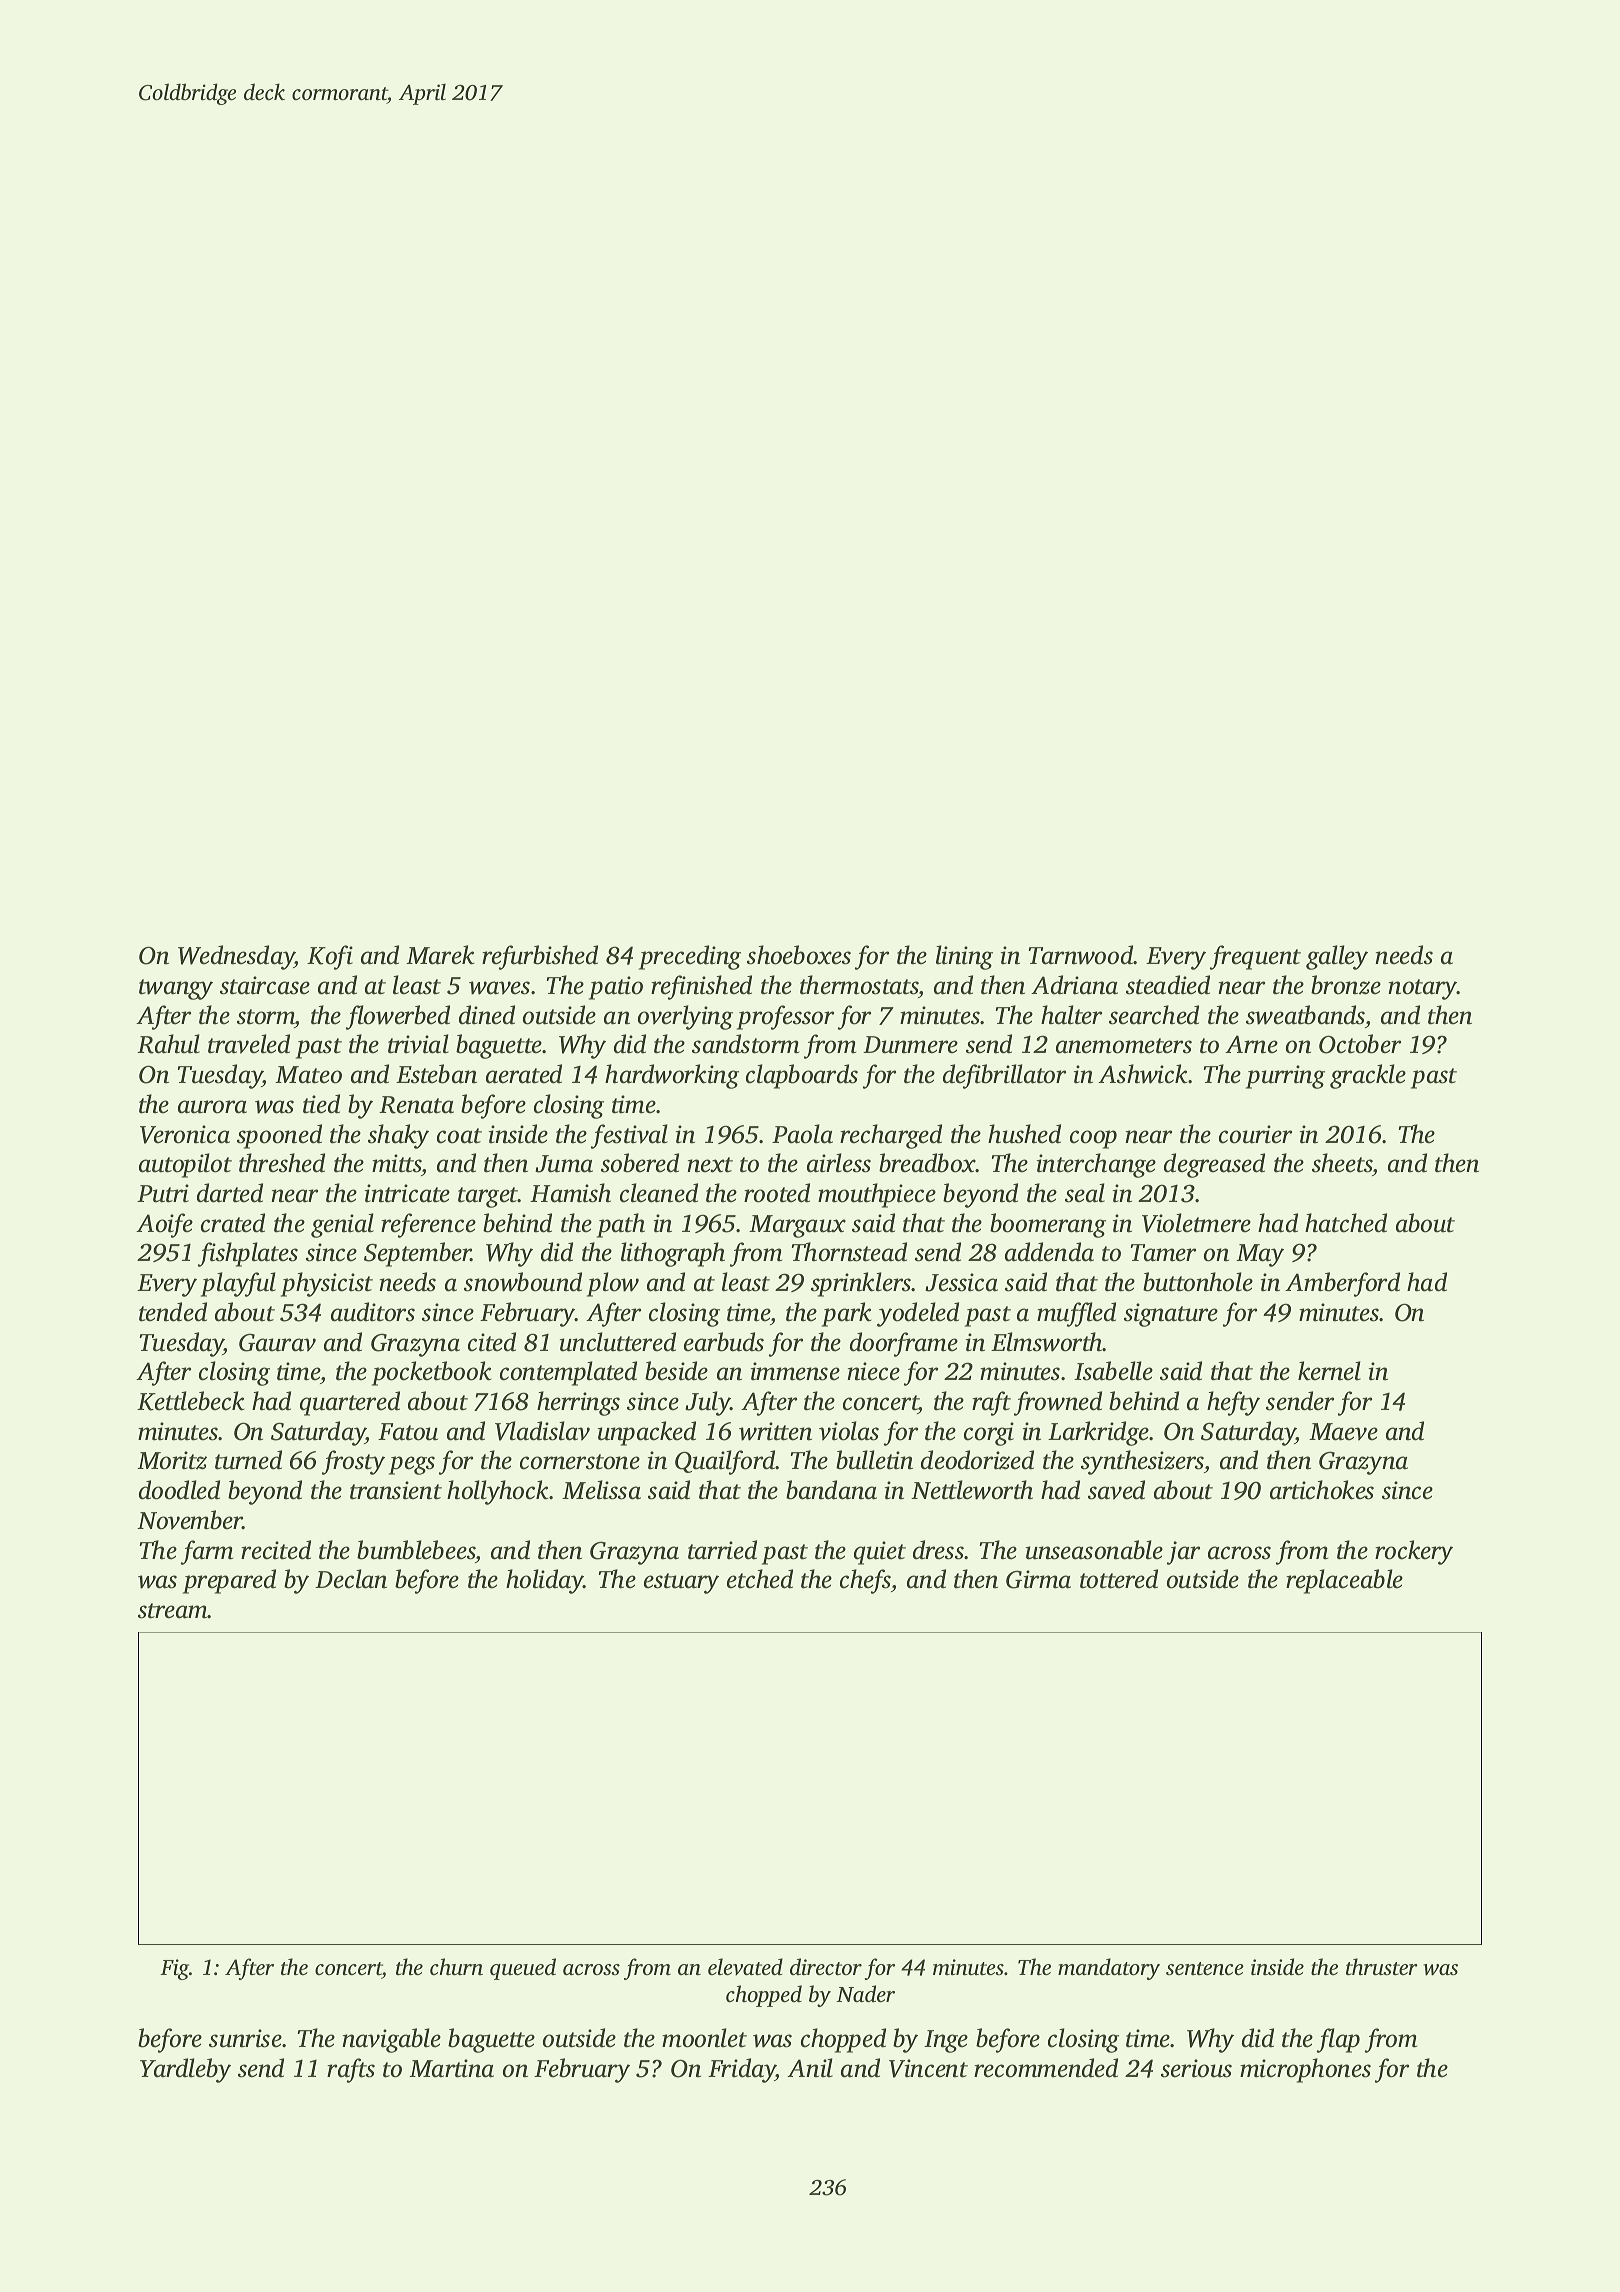 The height and width of the screenshot is (2292, 1620). Describe the element at coordinates (245, 2038) in the screenshot. I see `sunrise` at that location.
